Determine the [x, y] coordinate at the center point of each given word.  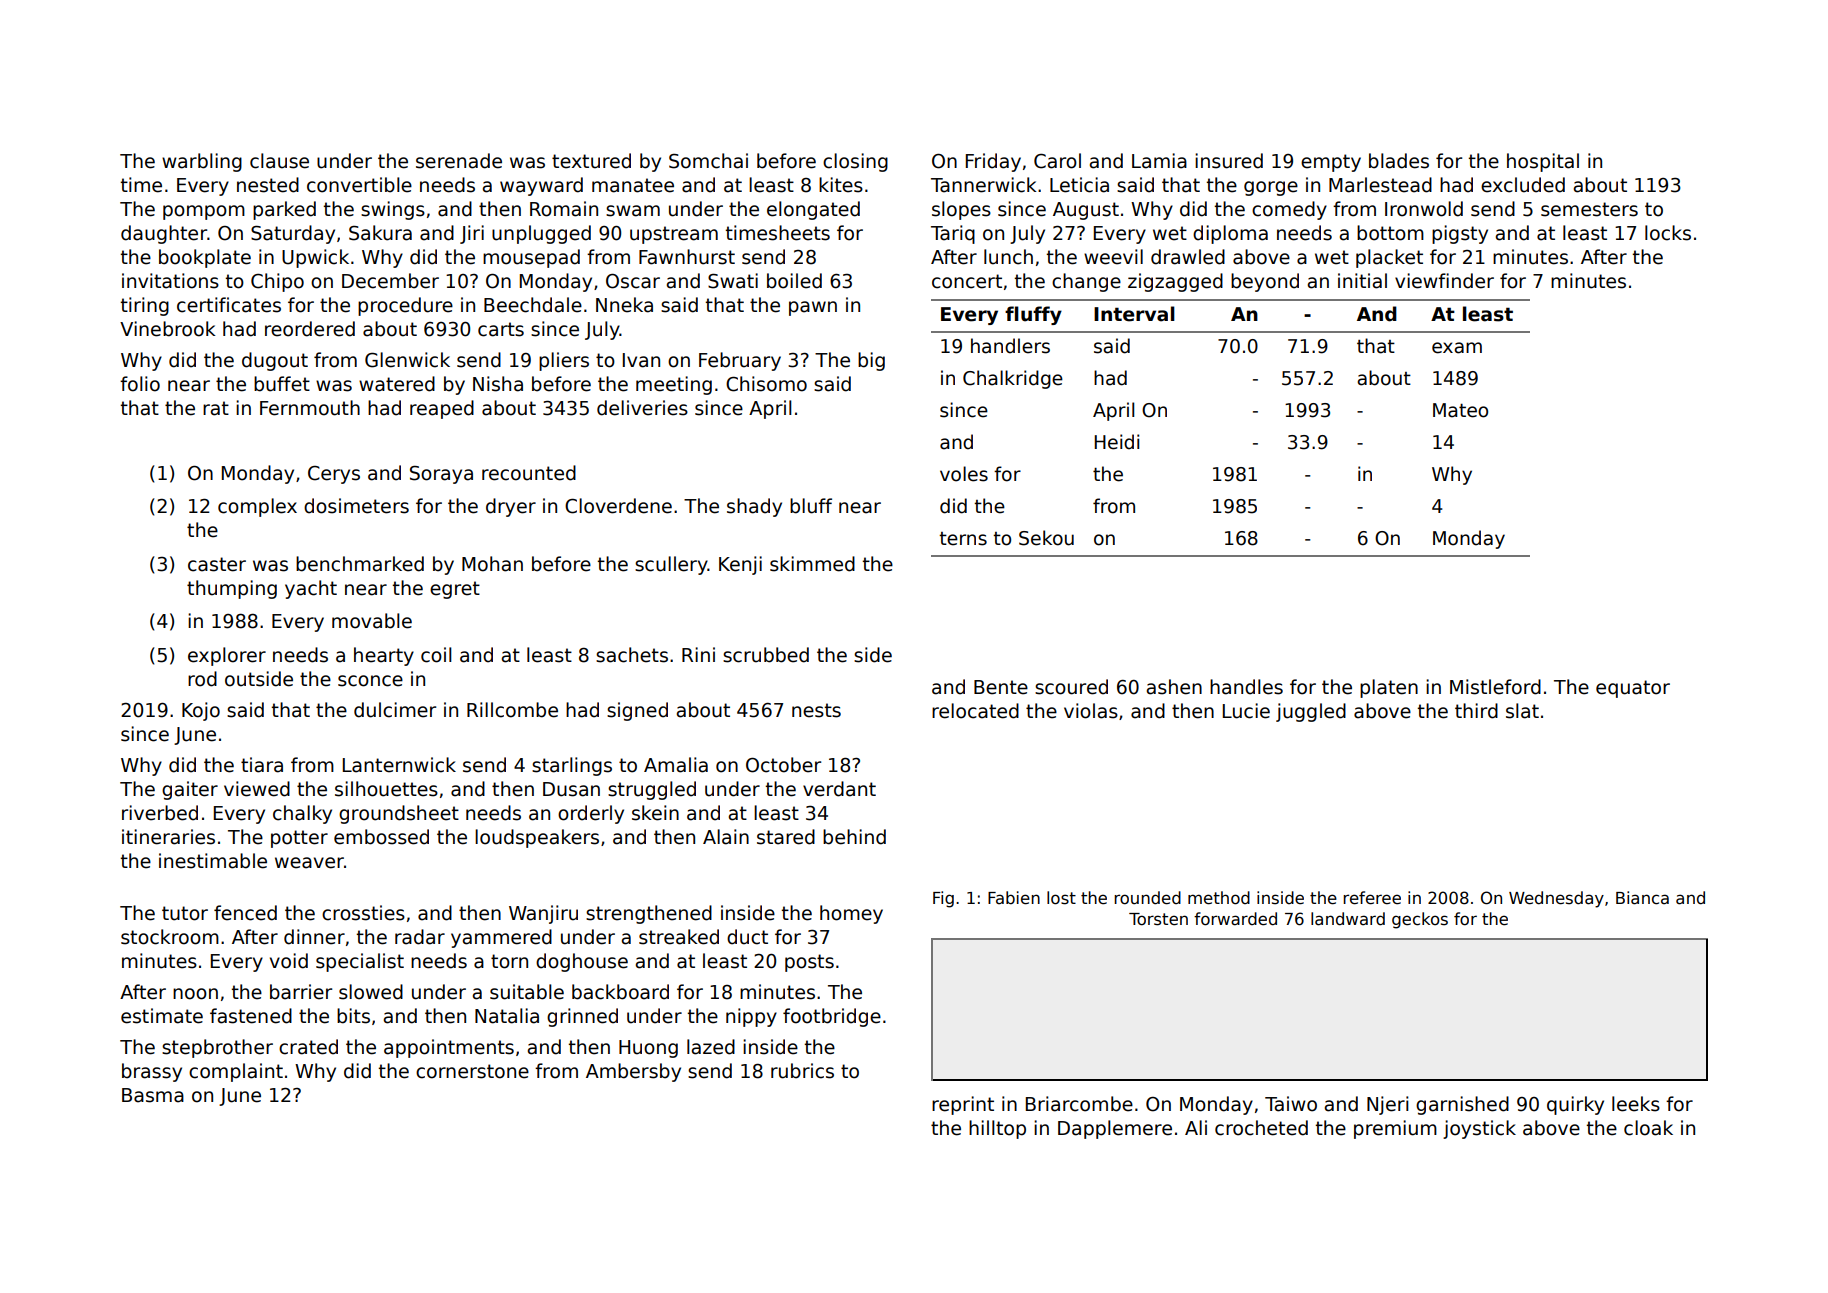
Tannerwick [984, 185]
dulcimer [395, 710]
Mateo [1460, 410]
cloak [1648, 1128]
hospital [1543, 162]
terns [963, 539]
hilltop [997, 1129]
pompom [204, 212]
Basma [153, 1095]
